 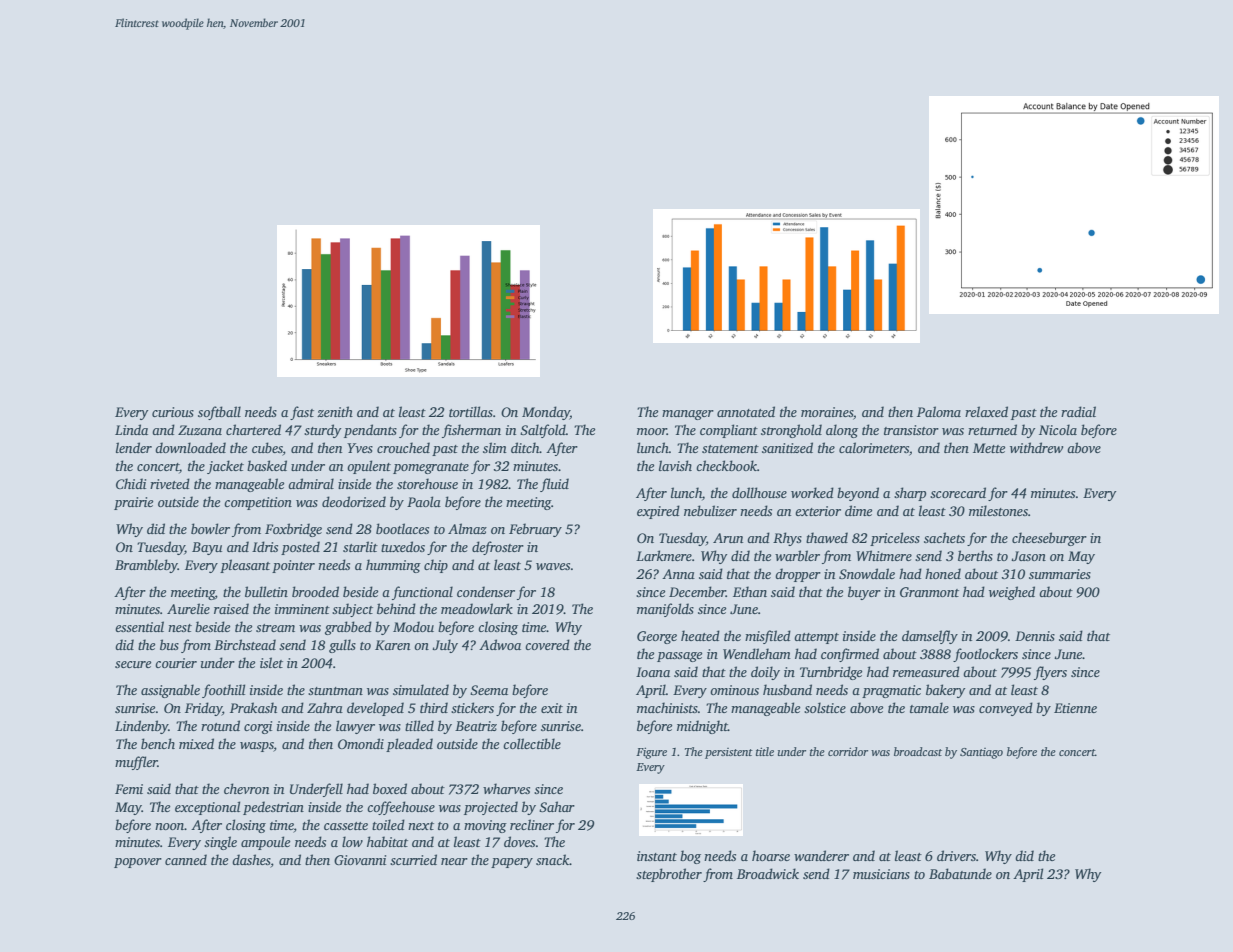 I want to click on stepbrother, so click(x=669, y=875).
